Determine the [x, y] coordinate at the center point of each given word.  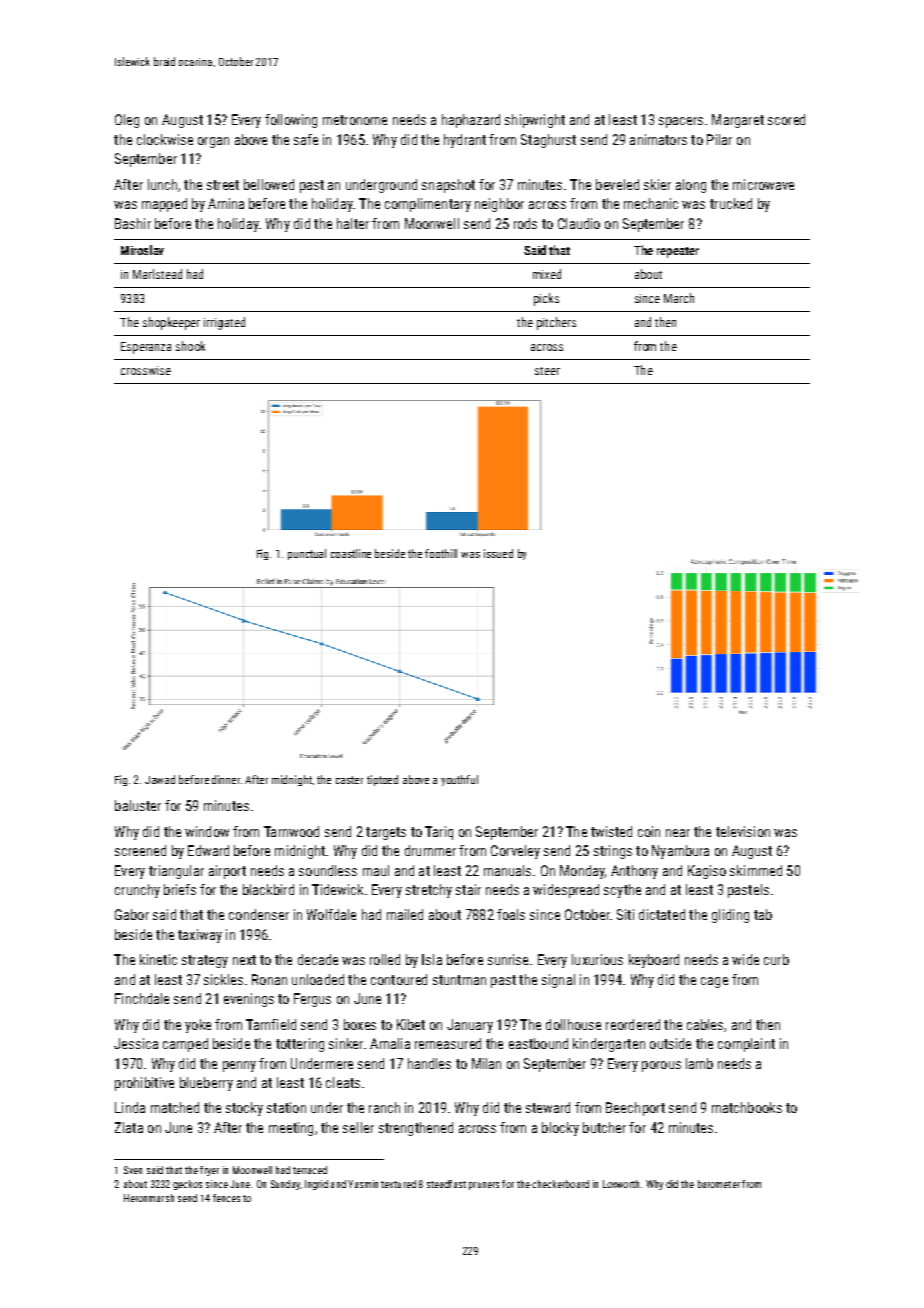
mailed [405, 914]
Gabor [132, 914]
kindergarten [609, 1045]
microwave [763, 184]
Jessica [136, 1043]
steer [547, 371]
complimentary [428, 205]
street [223, 185]
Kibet [411, 1024]
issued [498, 553]
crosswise [146, 370]
